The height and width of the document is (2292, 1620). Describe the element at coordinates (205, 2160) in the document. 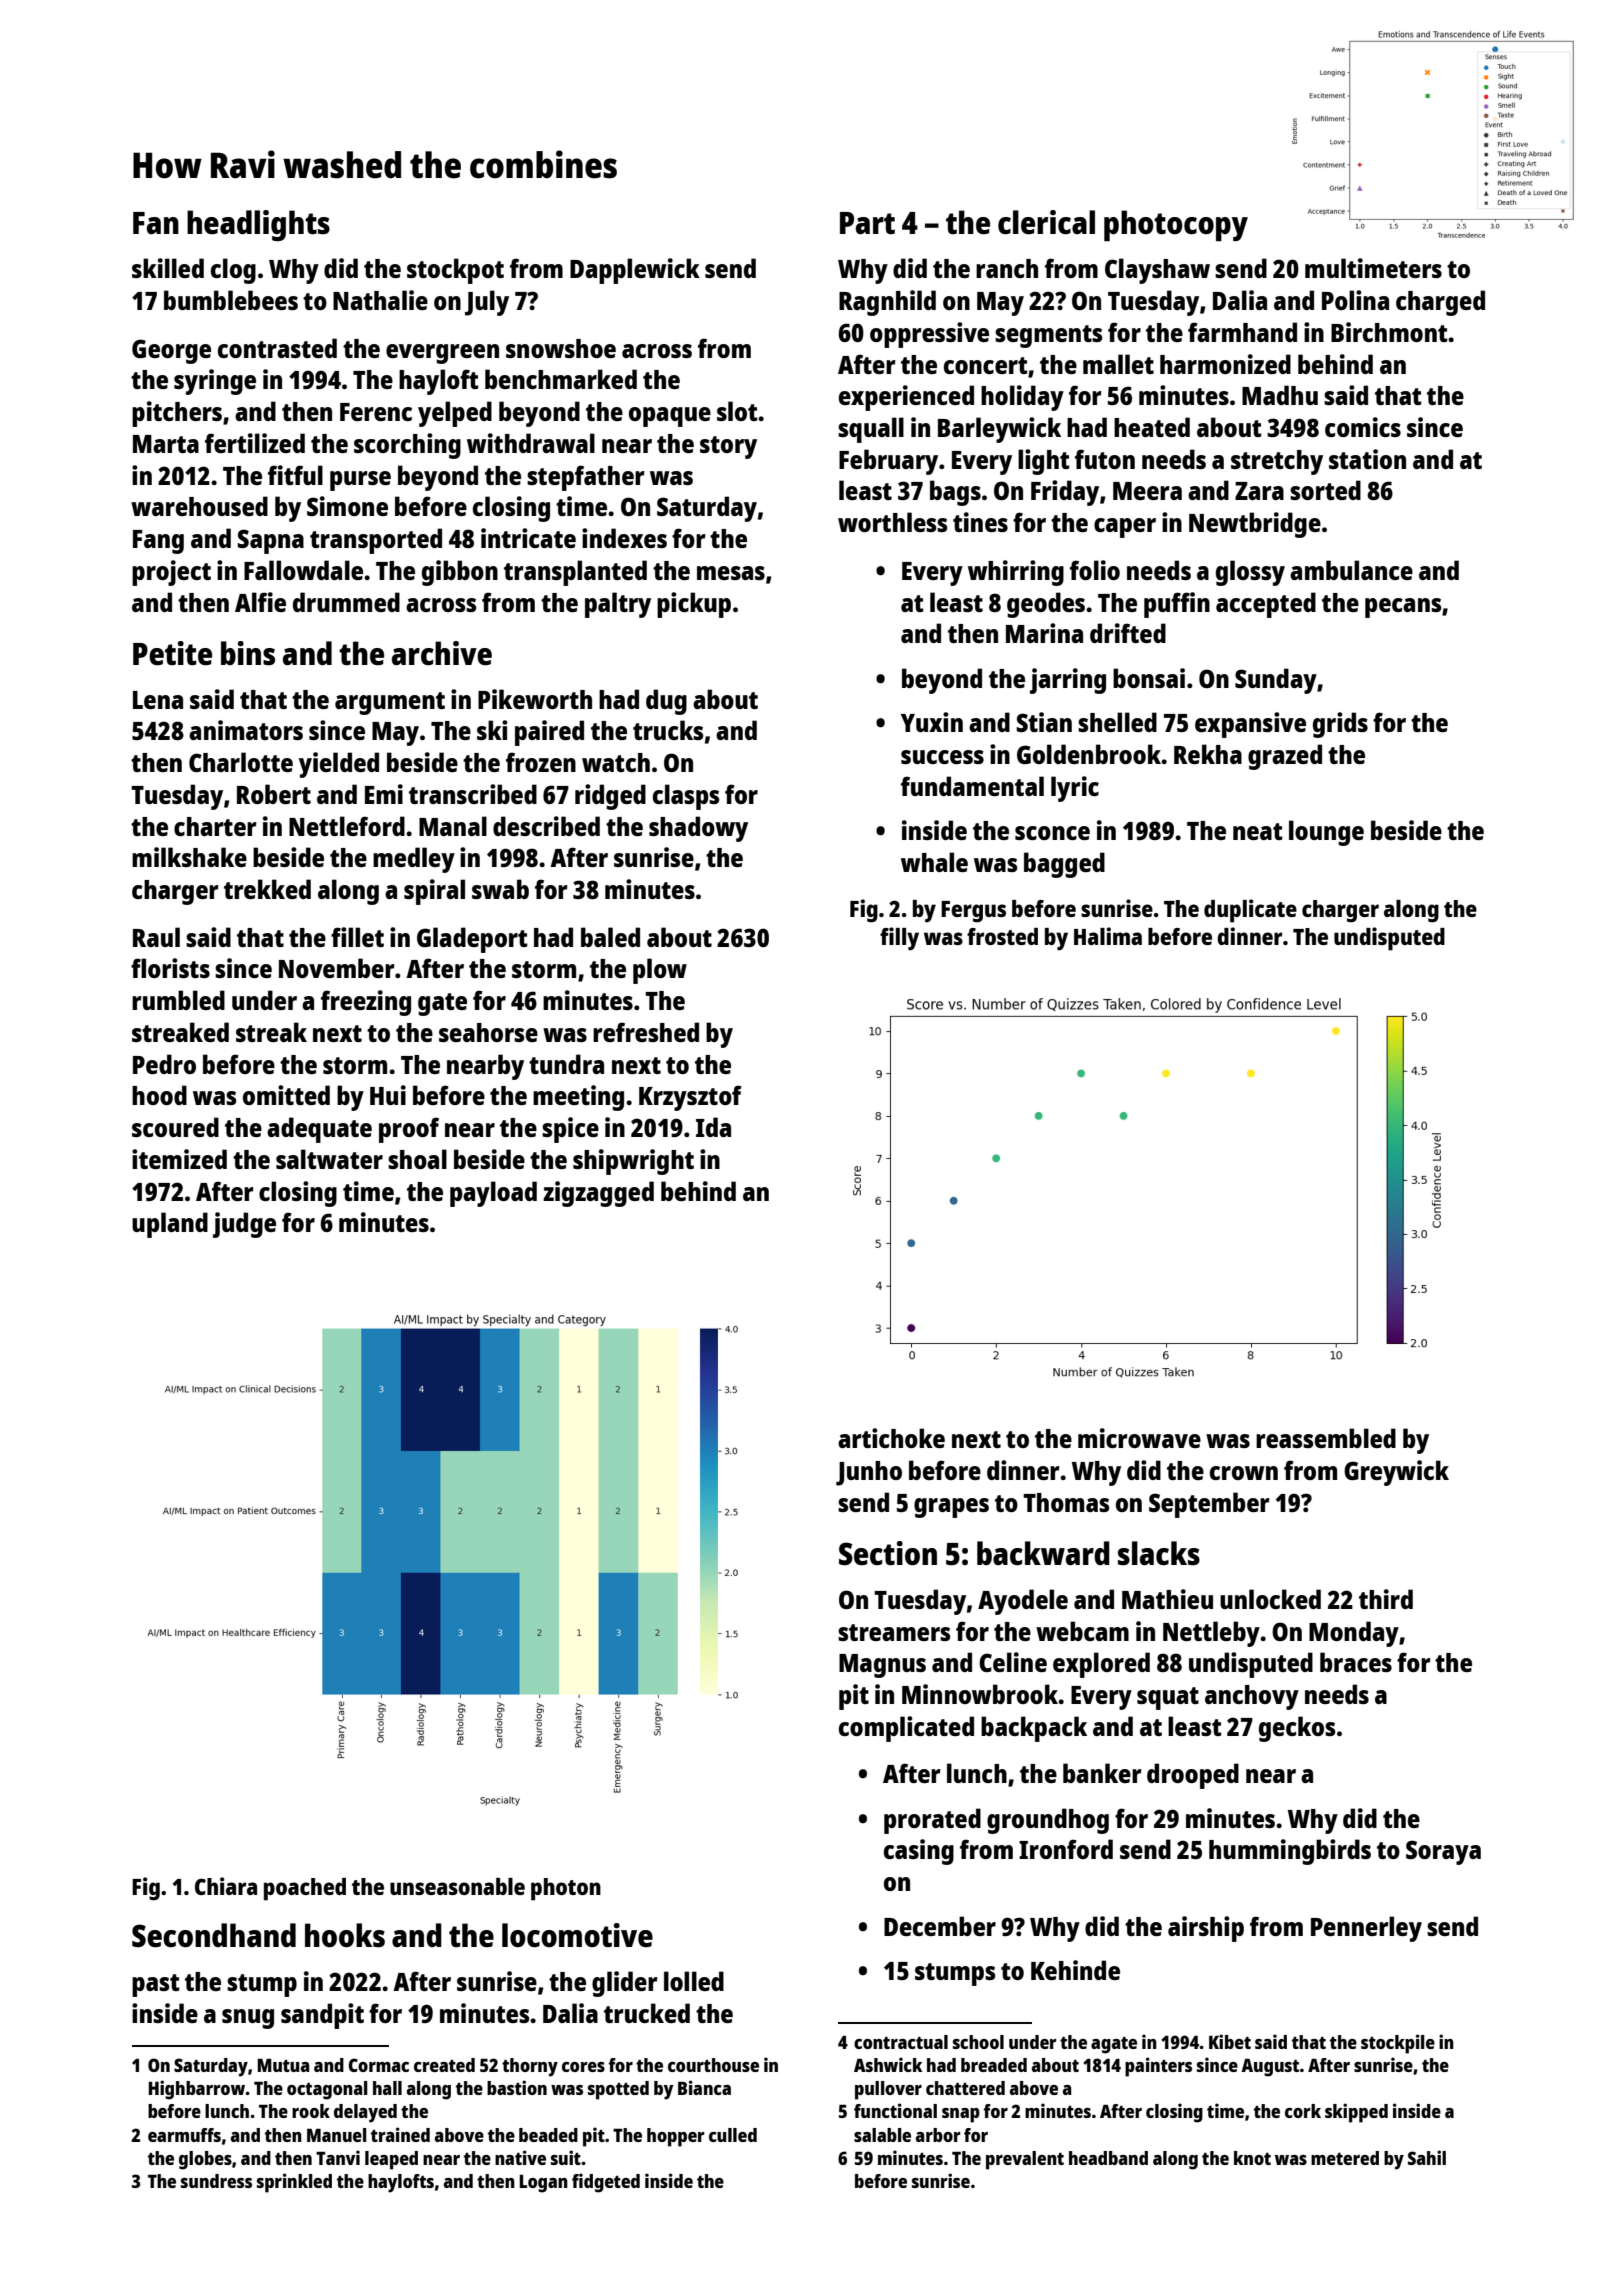

I see `globes` at that location.
